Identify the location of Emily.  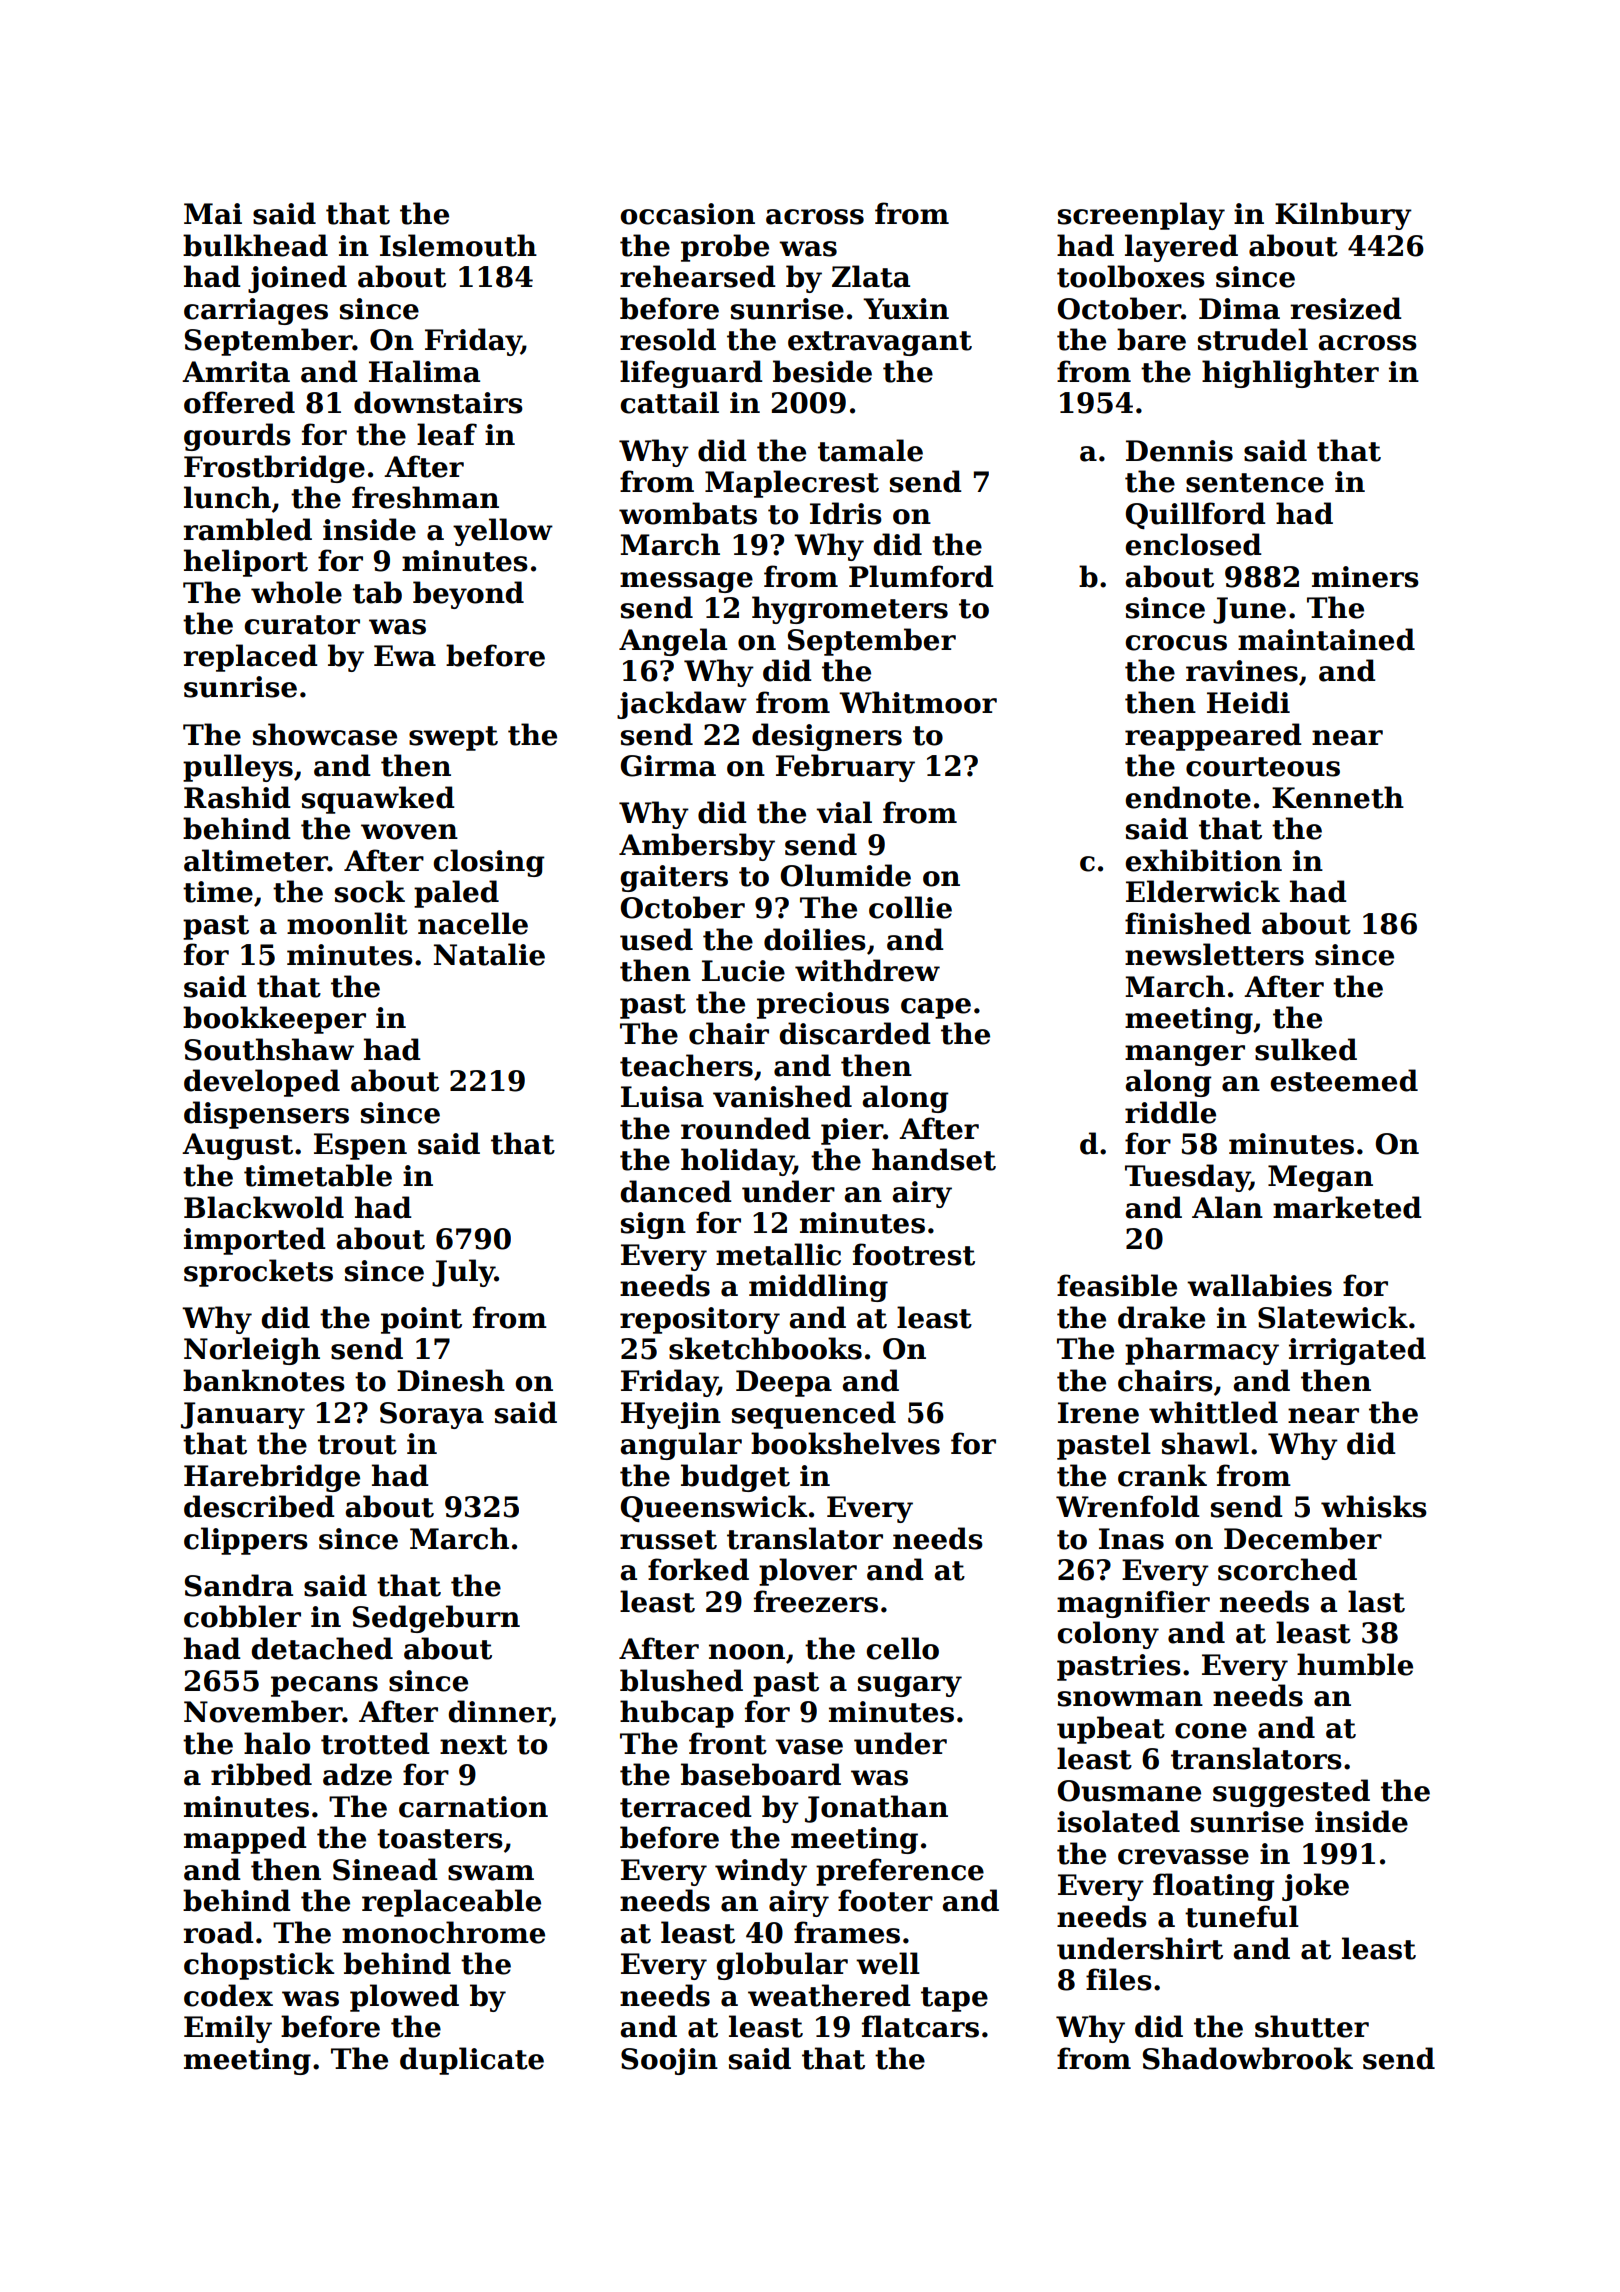
(228, 2029).
